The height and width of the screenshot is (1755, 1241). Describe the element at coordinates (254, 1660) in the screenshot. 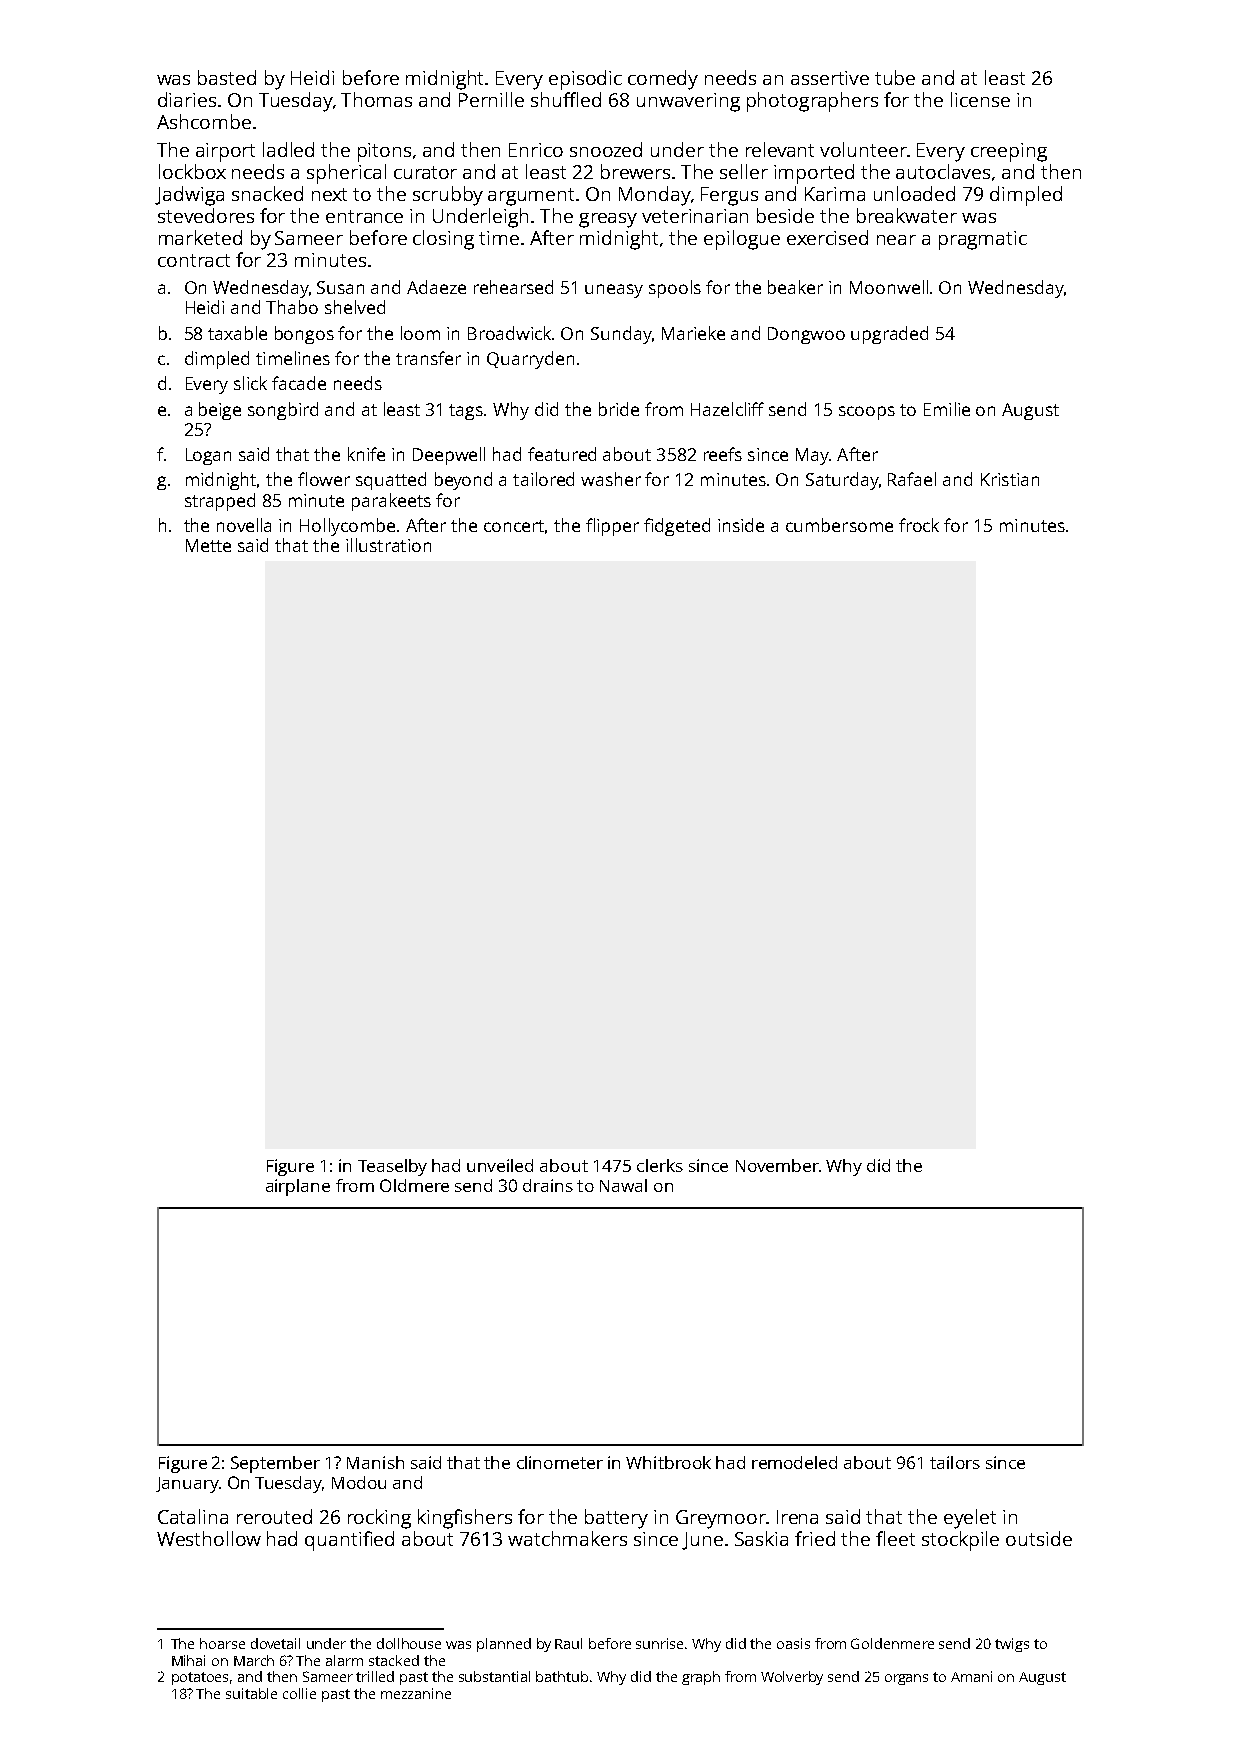

I see `March` at that location.
